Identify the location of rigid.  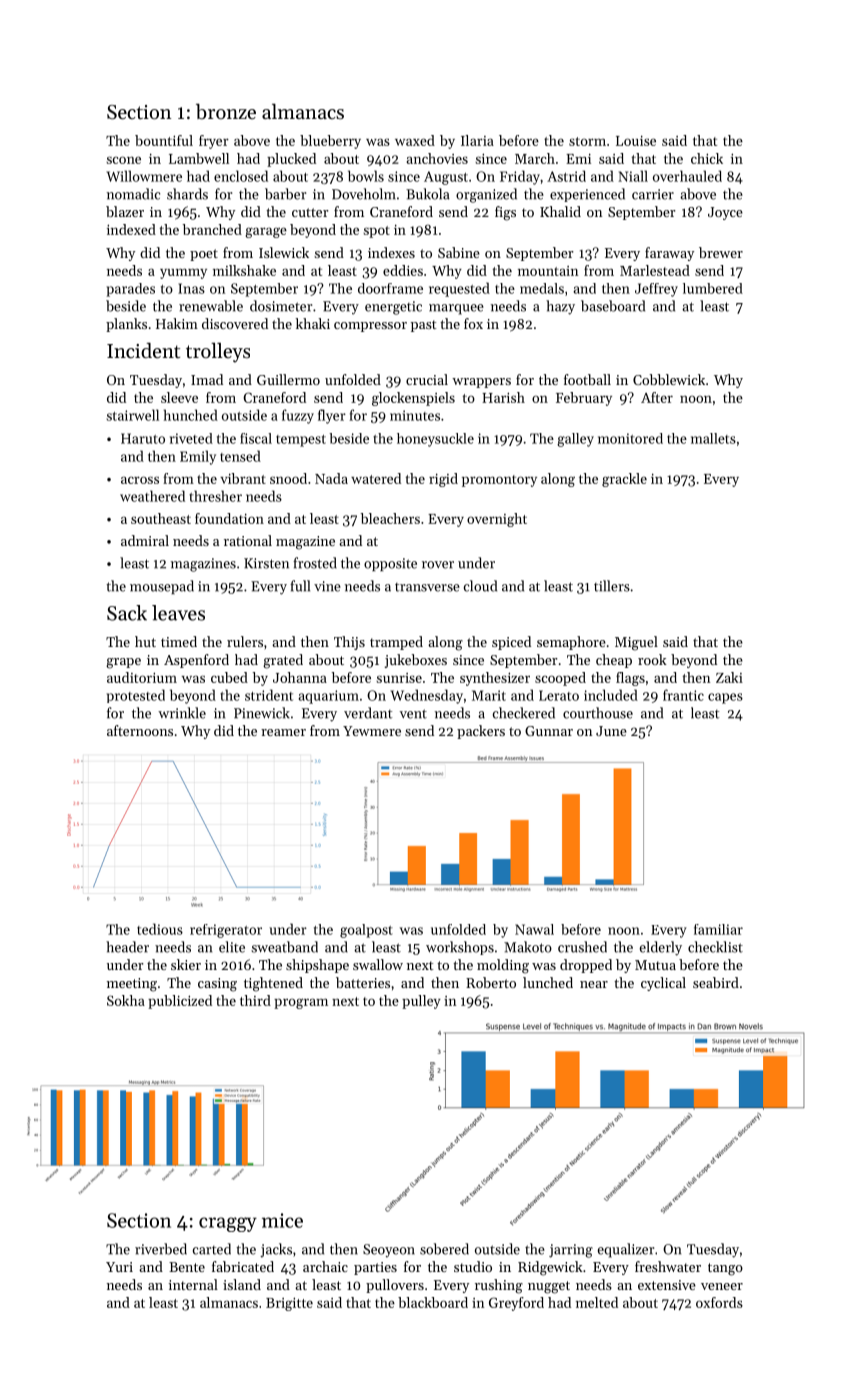
(443, 480).
